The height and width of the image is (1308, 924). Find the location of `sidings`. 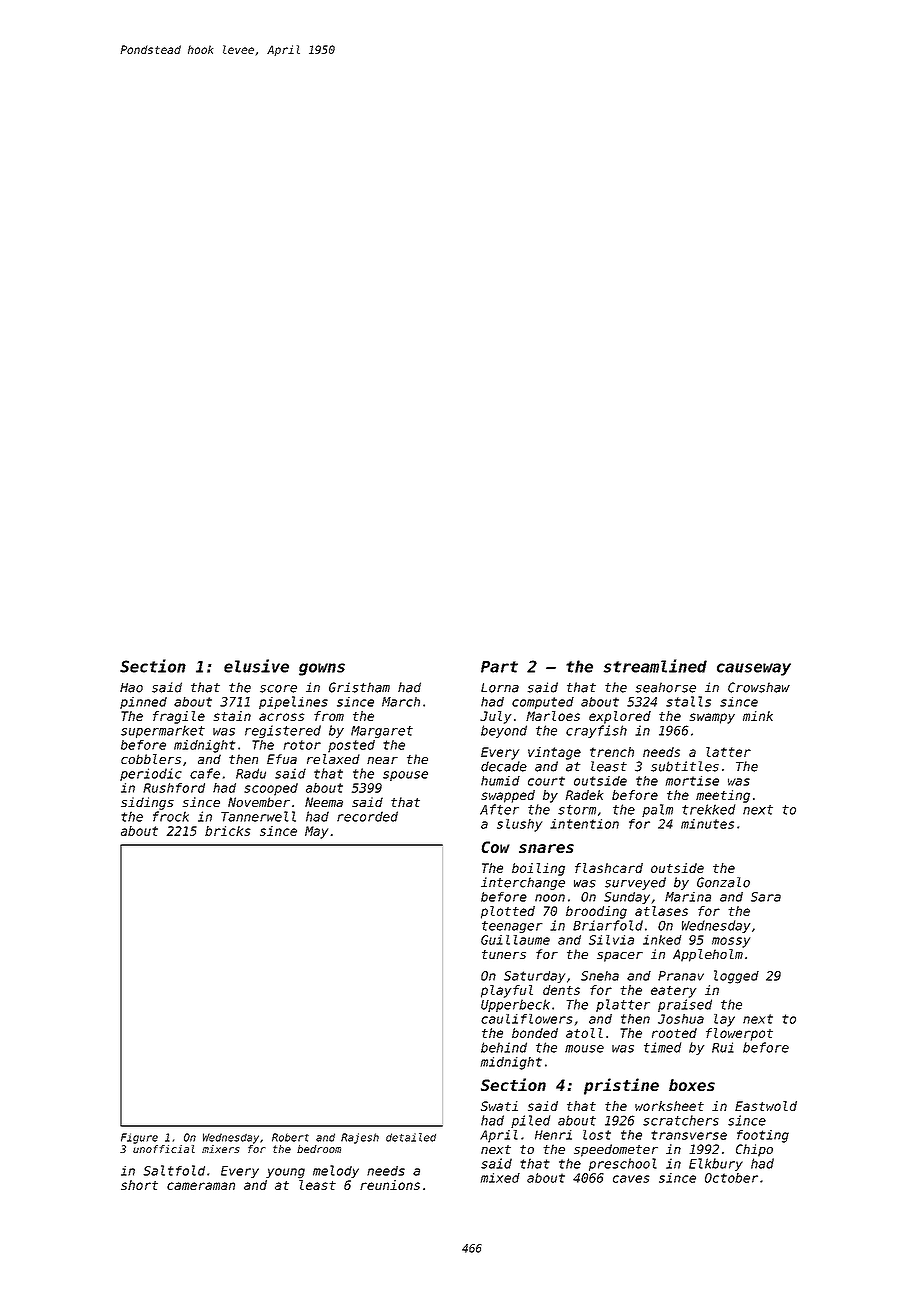

sidings is located at coordinates (147, 803).
